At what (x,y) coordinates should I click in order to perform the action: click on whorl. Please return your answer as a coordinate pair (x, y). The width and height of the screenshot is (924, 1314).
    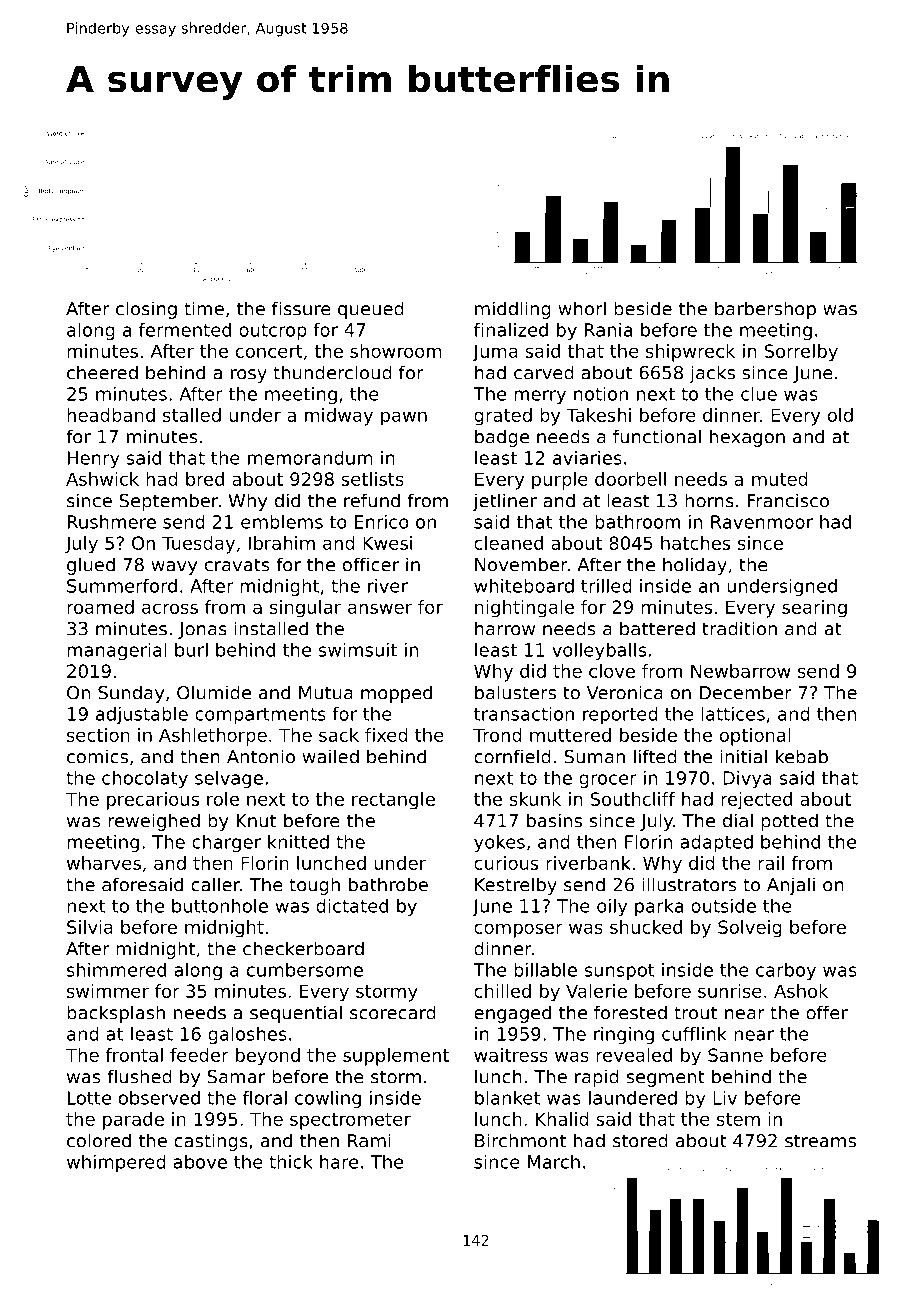
    Looking at the image, I should click on (582, 308).
